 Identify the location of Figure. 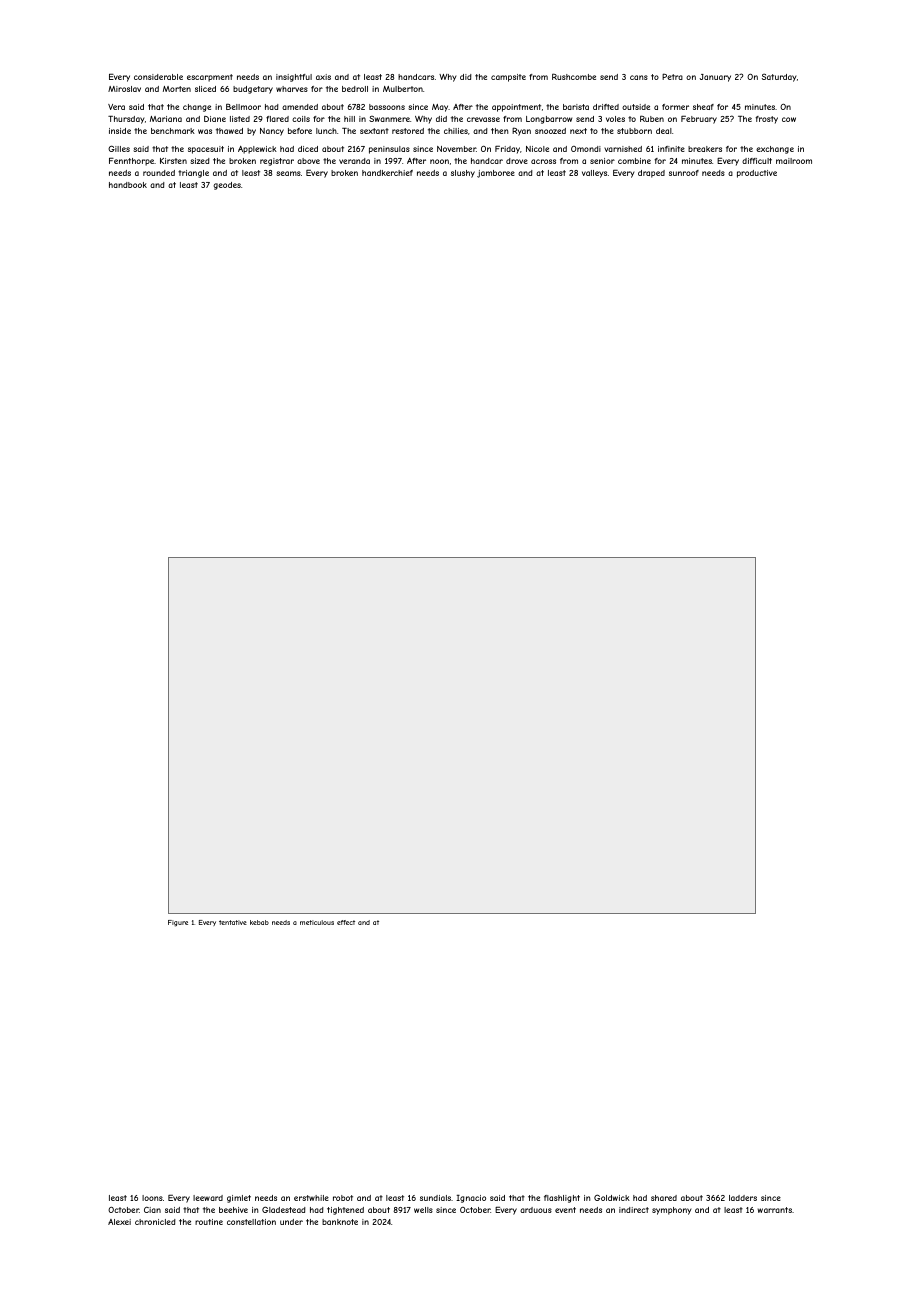
(178, 923).
